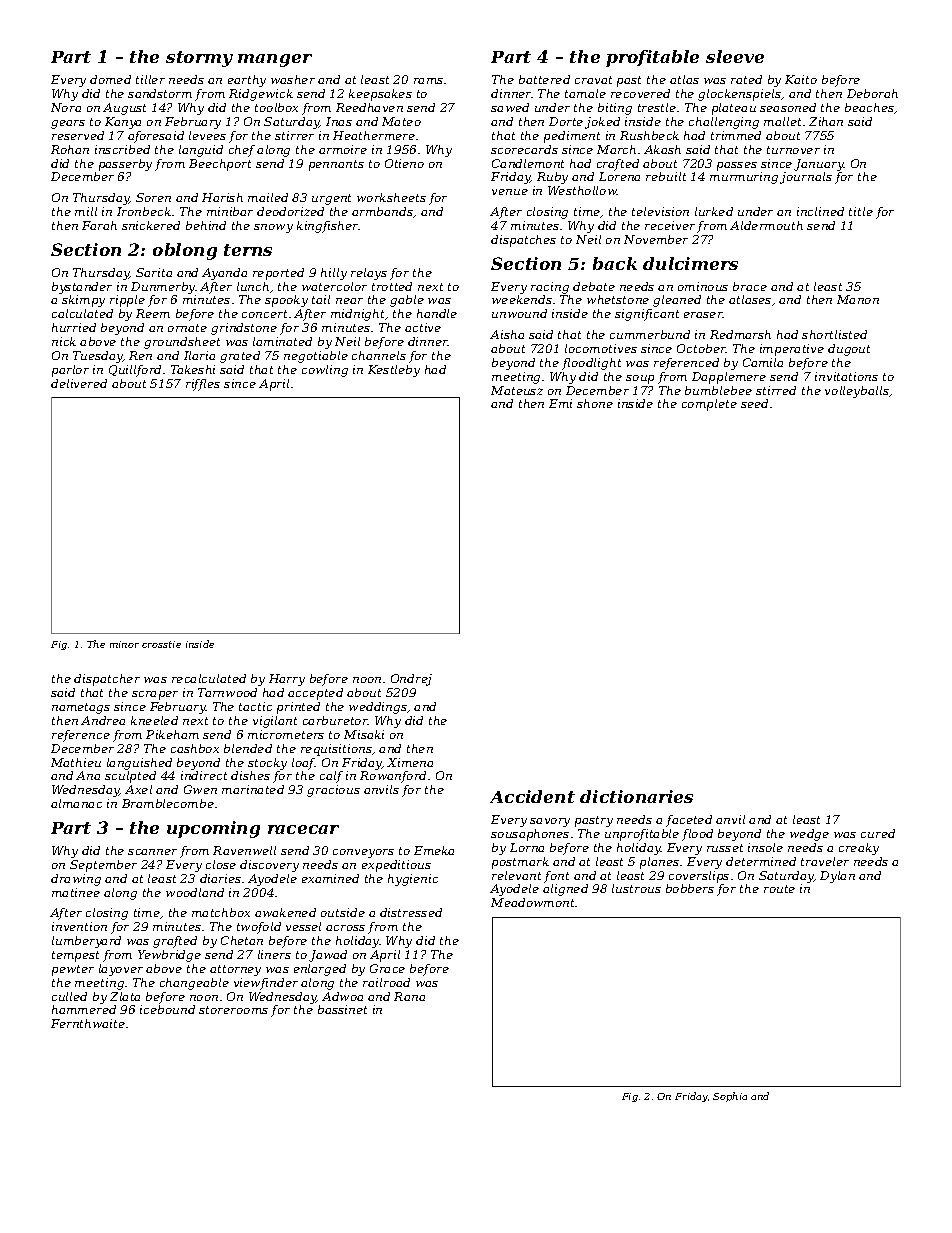  What do you see at coordinates (275, 60) in the screenshot?
I see `manger` at bounding box center [275, 60].
